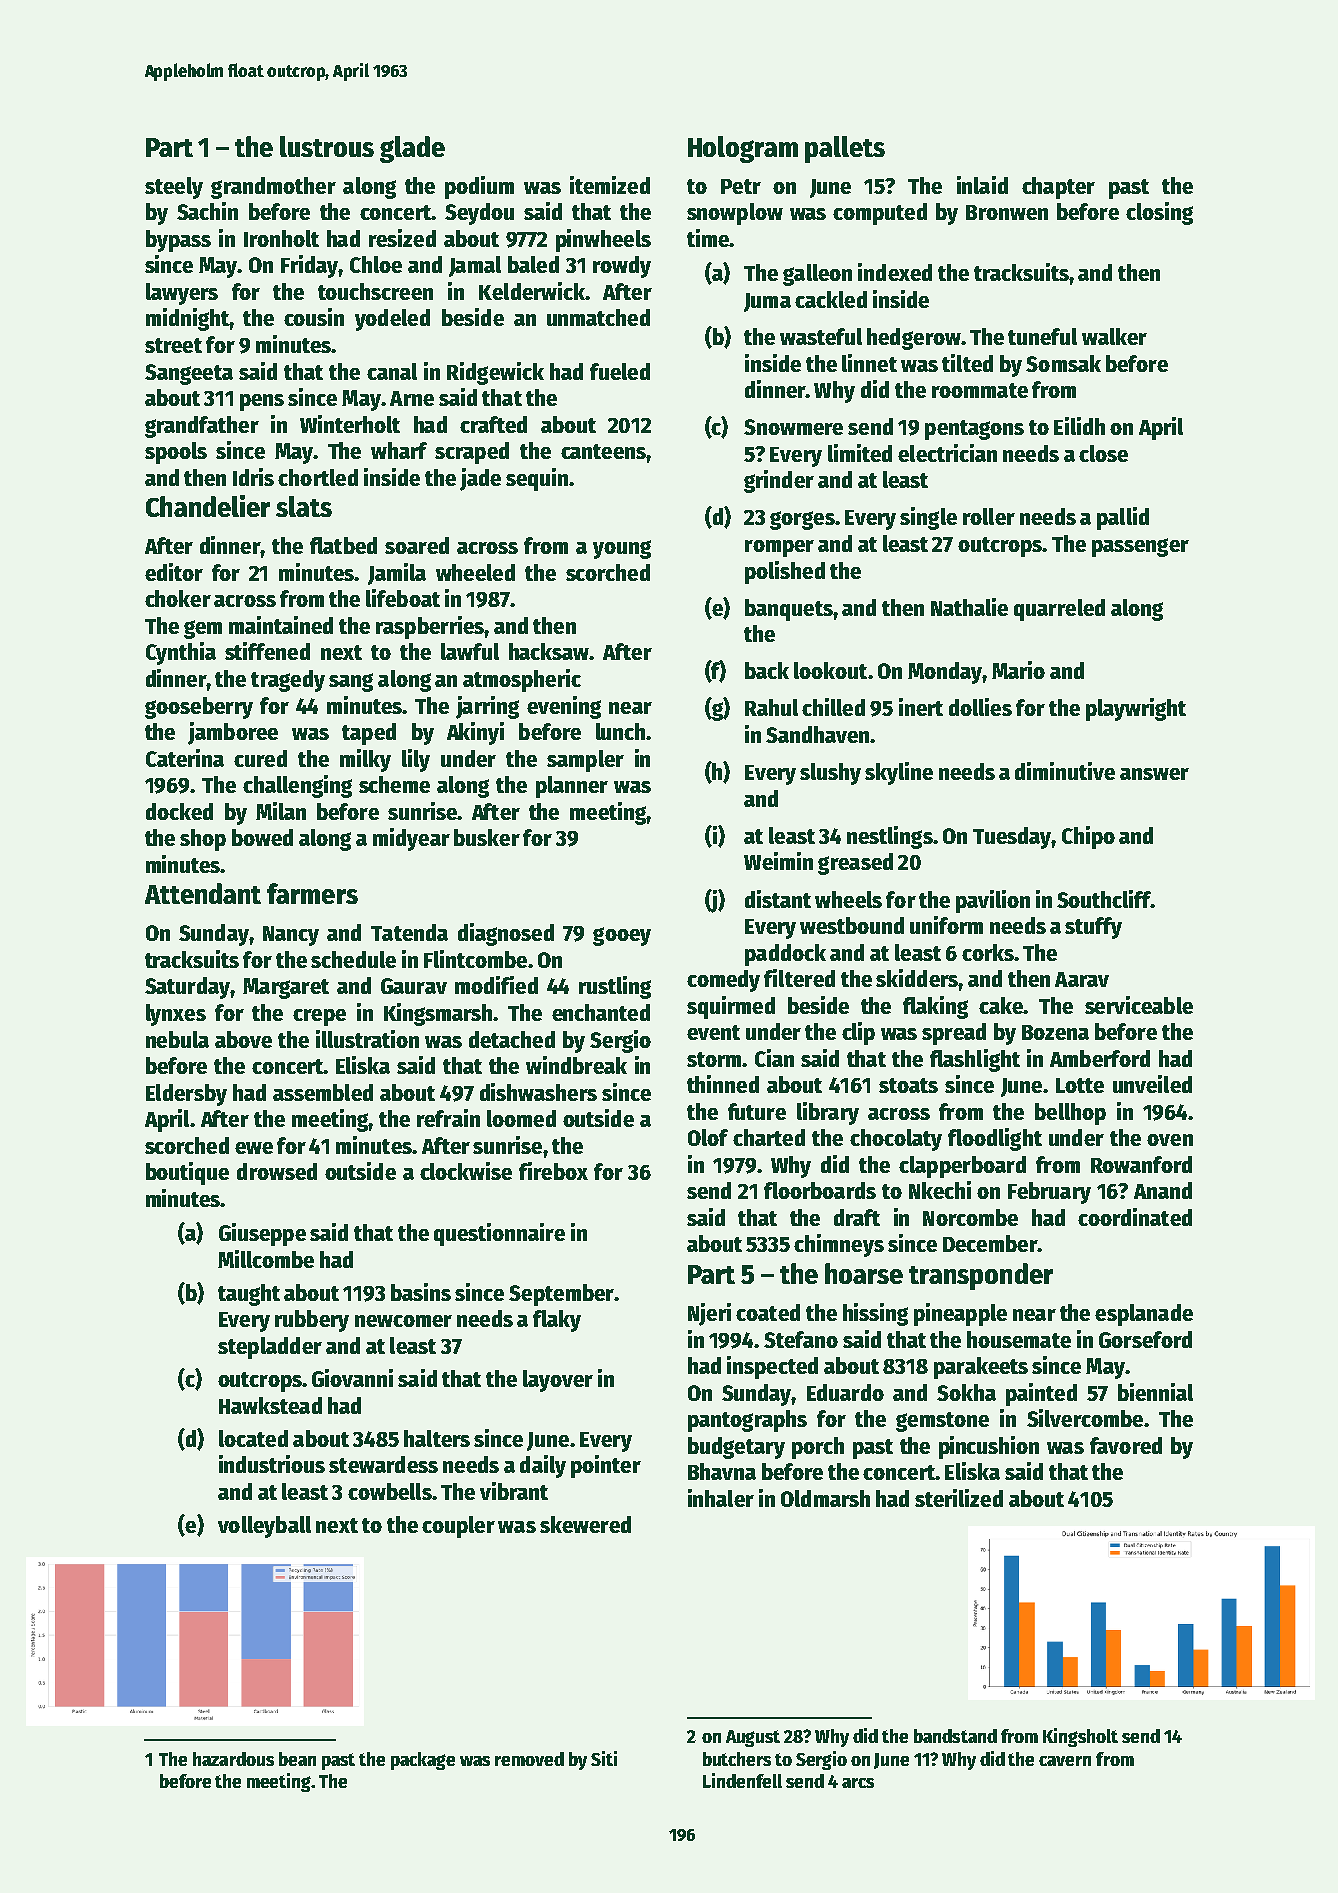 This screenshot has width=1338, height=1893. Describe the element at coordinates (1019, 1339) in the screenshot. I see `housemate` at that location.
